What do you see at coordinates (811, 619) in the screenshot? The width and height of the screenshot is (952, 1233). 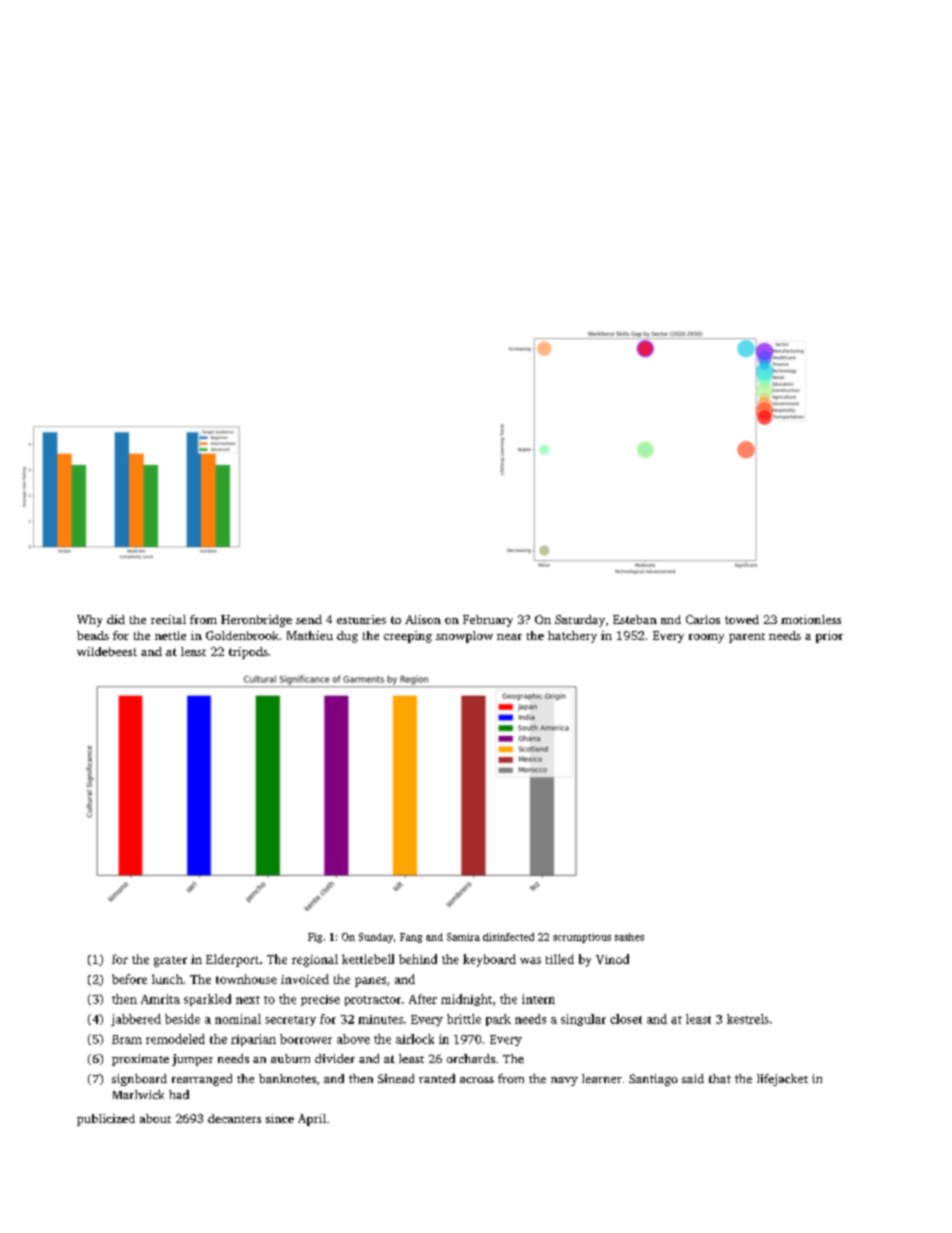 I see `motionless` at bounding box center [811, 619].
